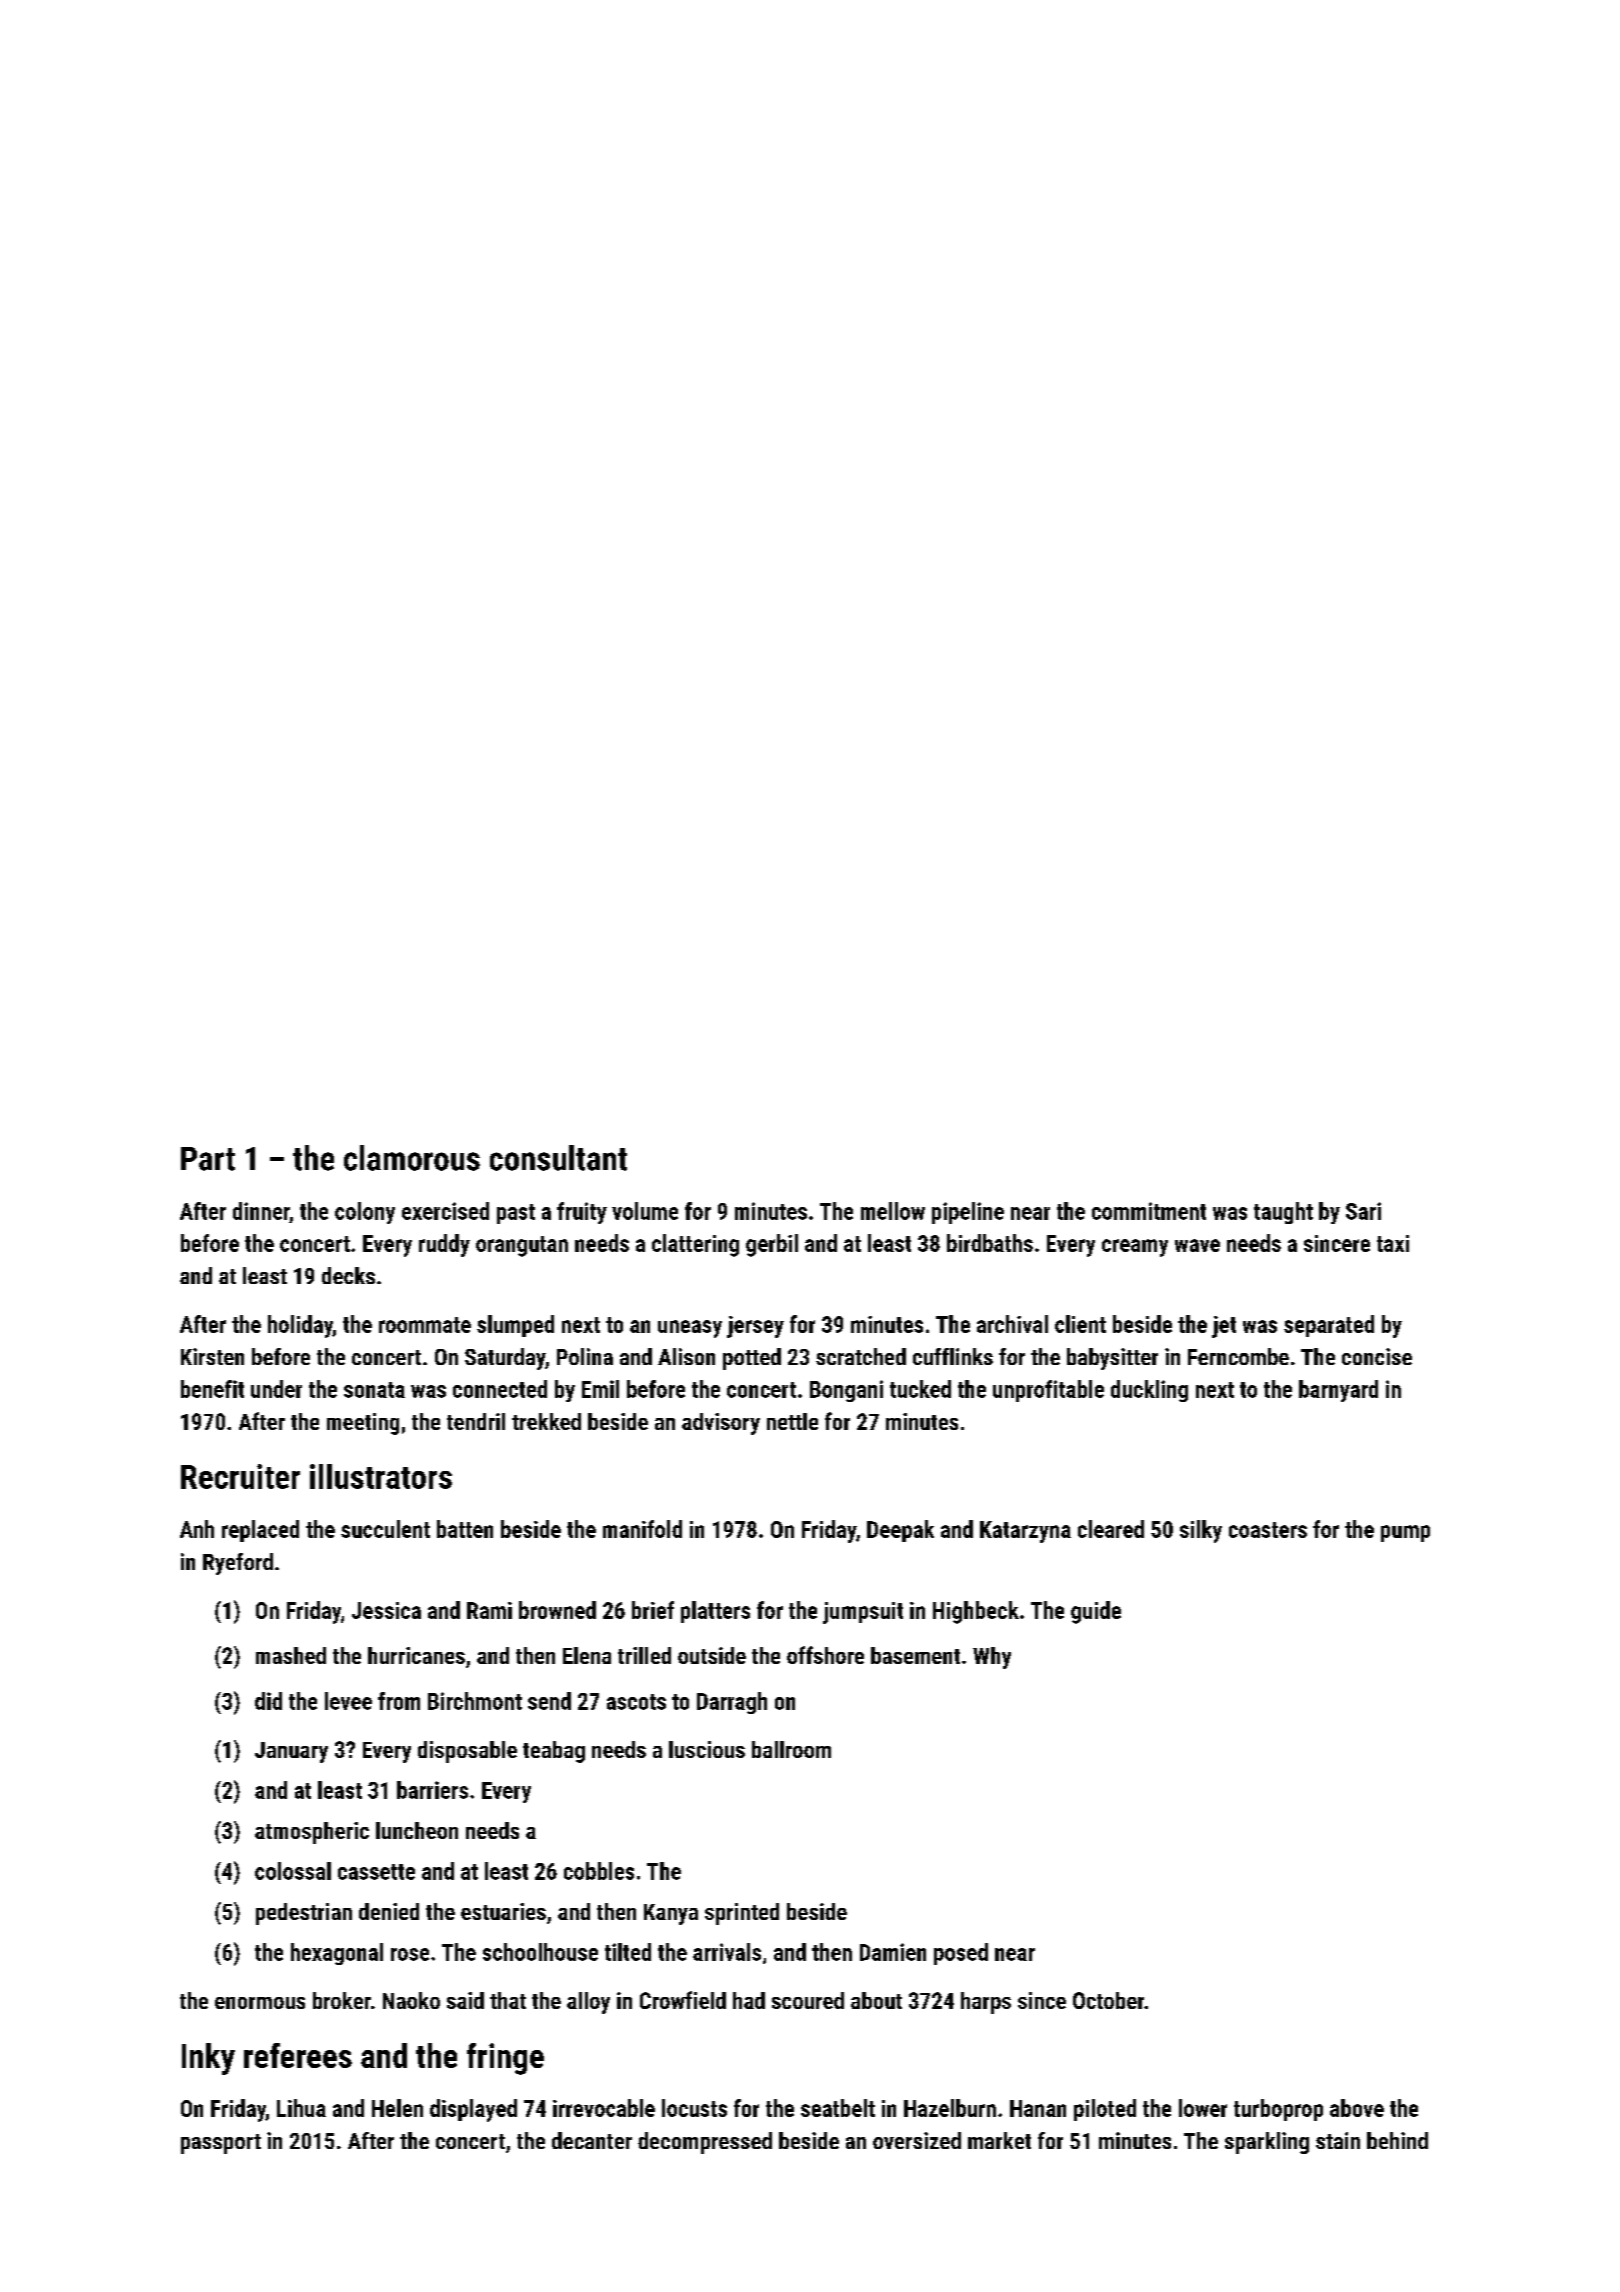  Describe the element at coordinates (212, 1389) in the image. I see `benefit` at that location.
